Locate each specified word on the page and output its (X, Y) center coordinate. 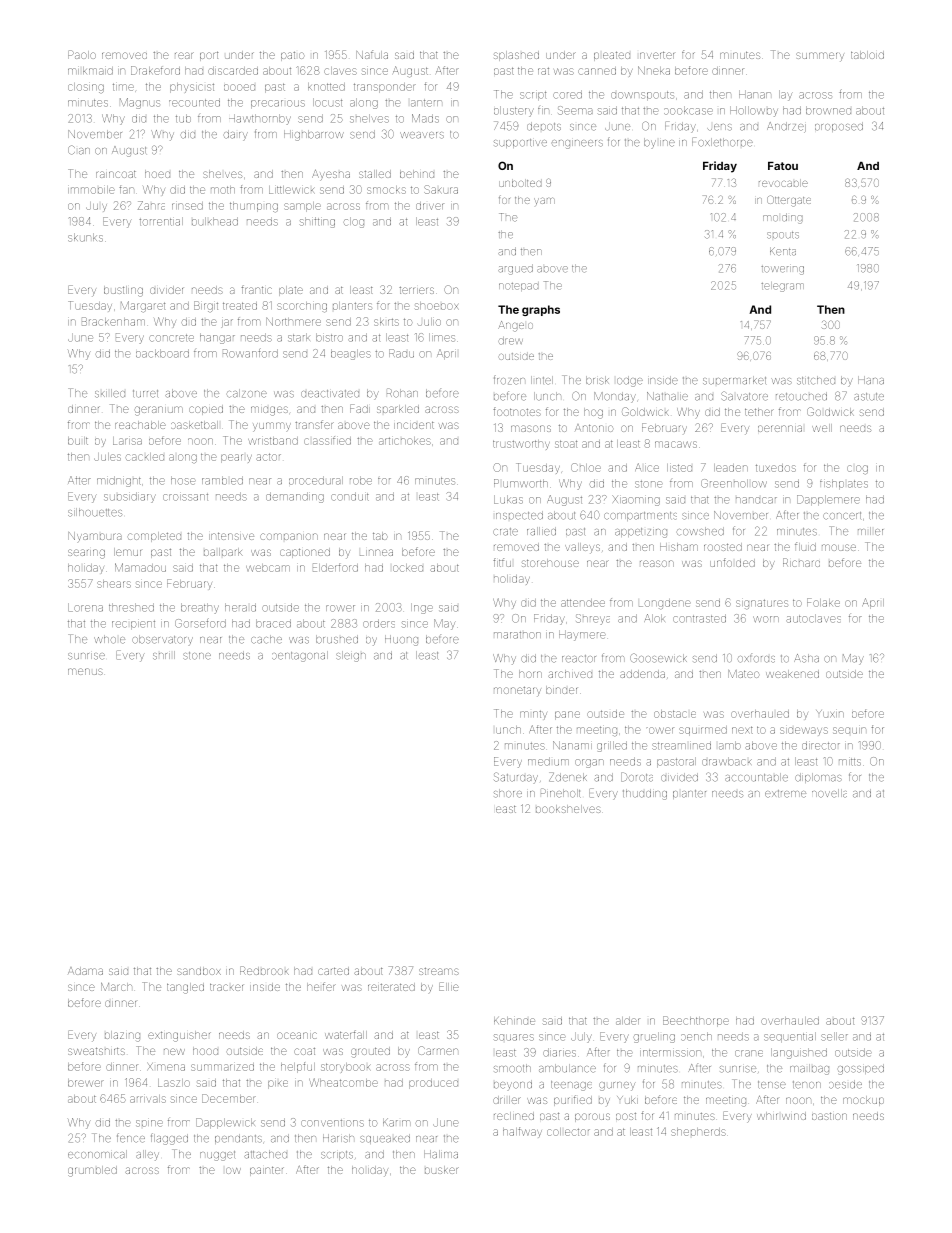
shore (508, 793)
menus (85, 671)
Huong (401, 640)
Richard (801, 562)
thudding (645, 794)
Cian (79, 150)
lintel (542, 380)
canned (597, 71)
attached (265, 1154)
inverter (657, 55)
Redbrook (264, 970)
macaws (676, 444)
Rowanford (250, 353)
